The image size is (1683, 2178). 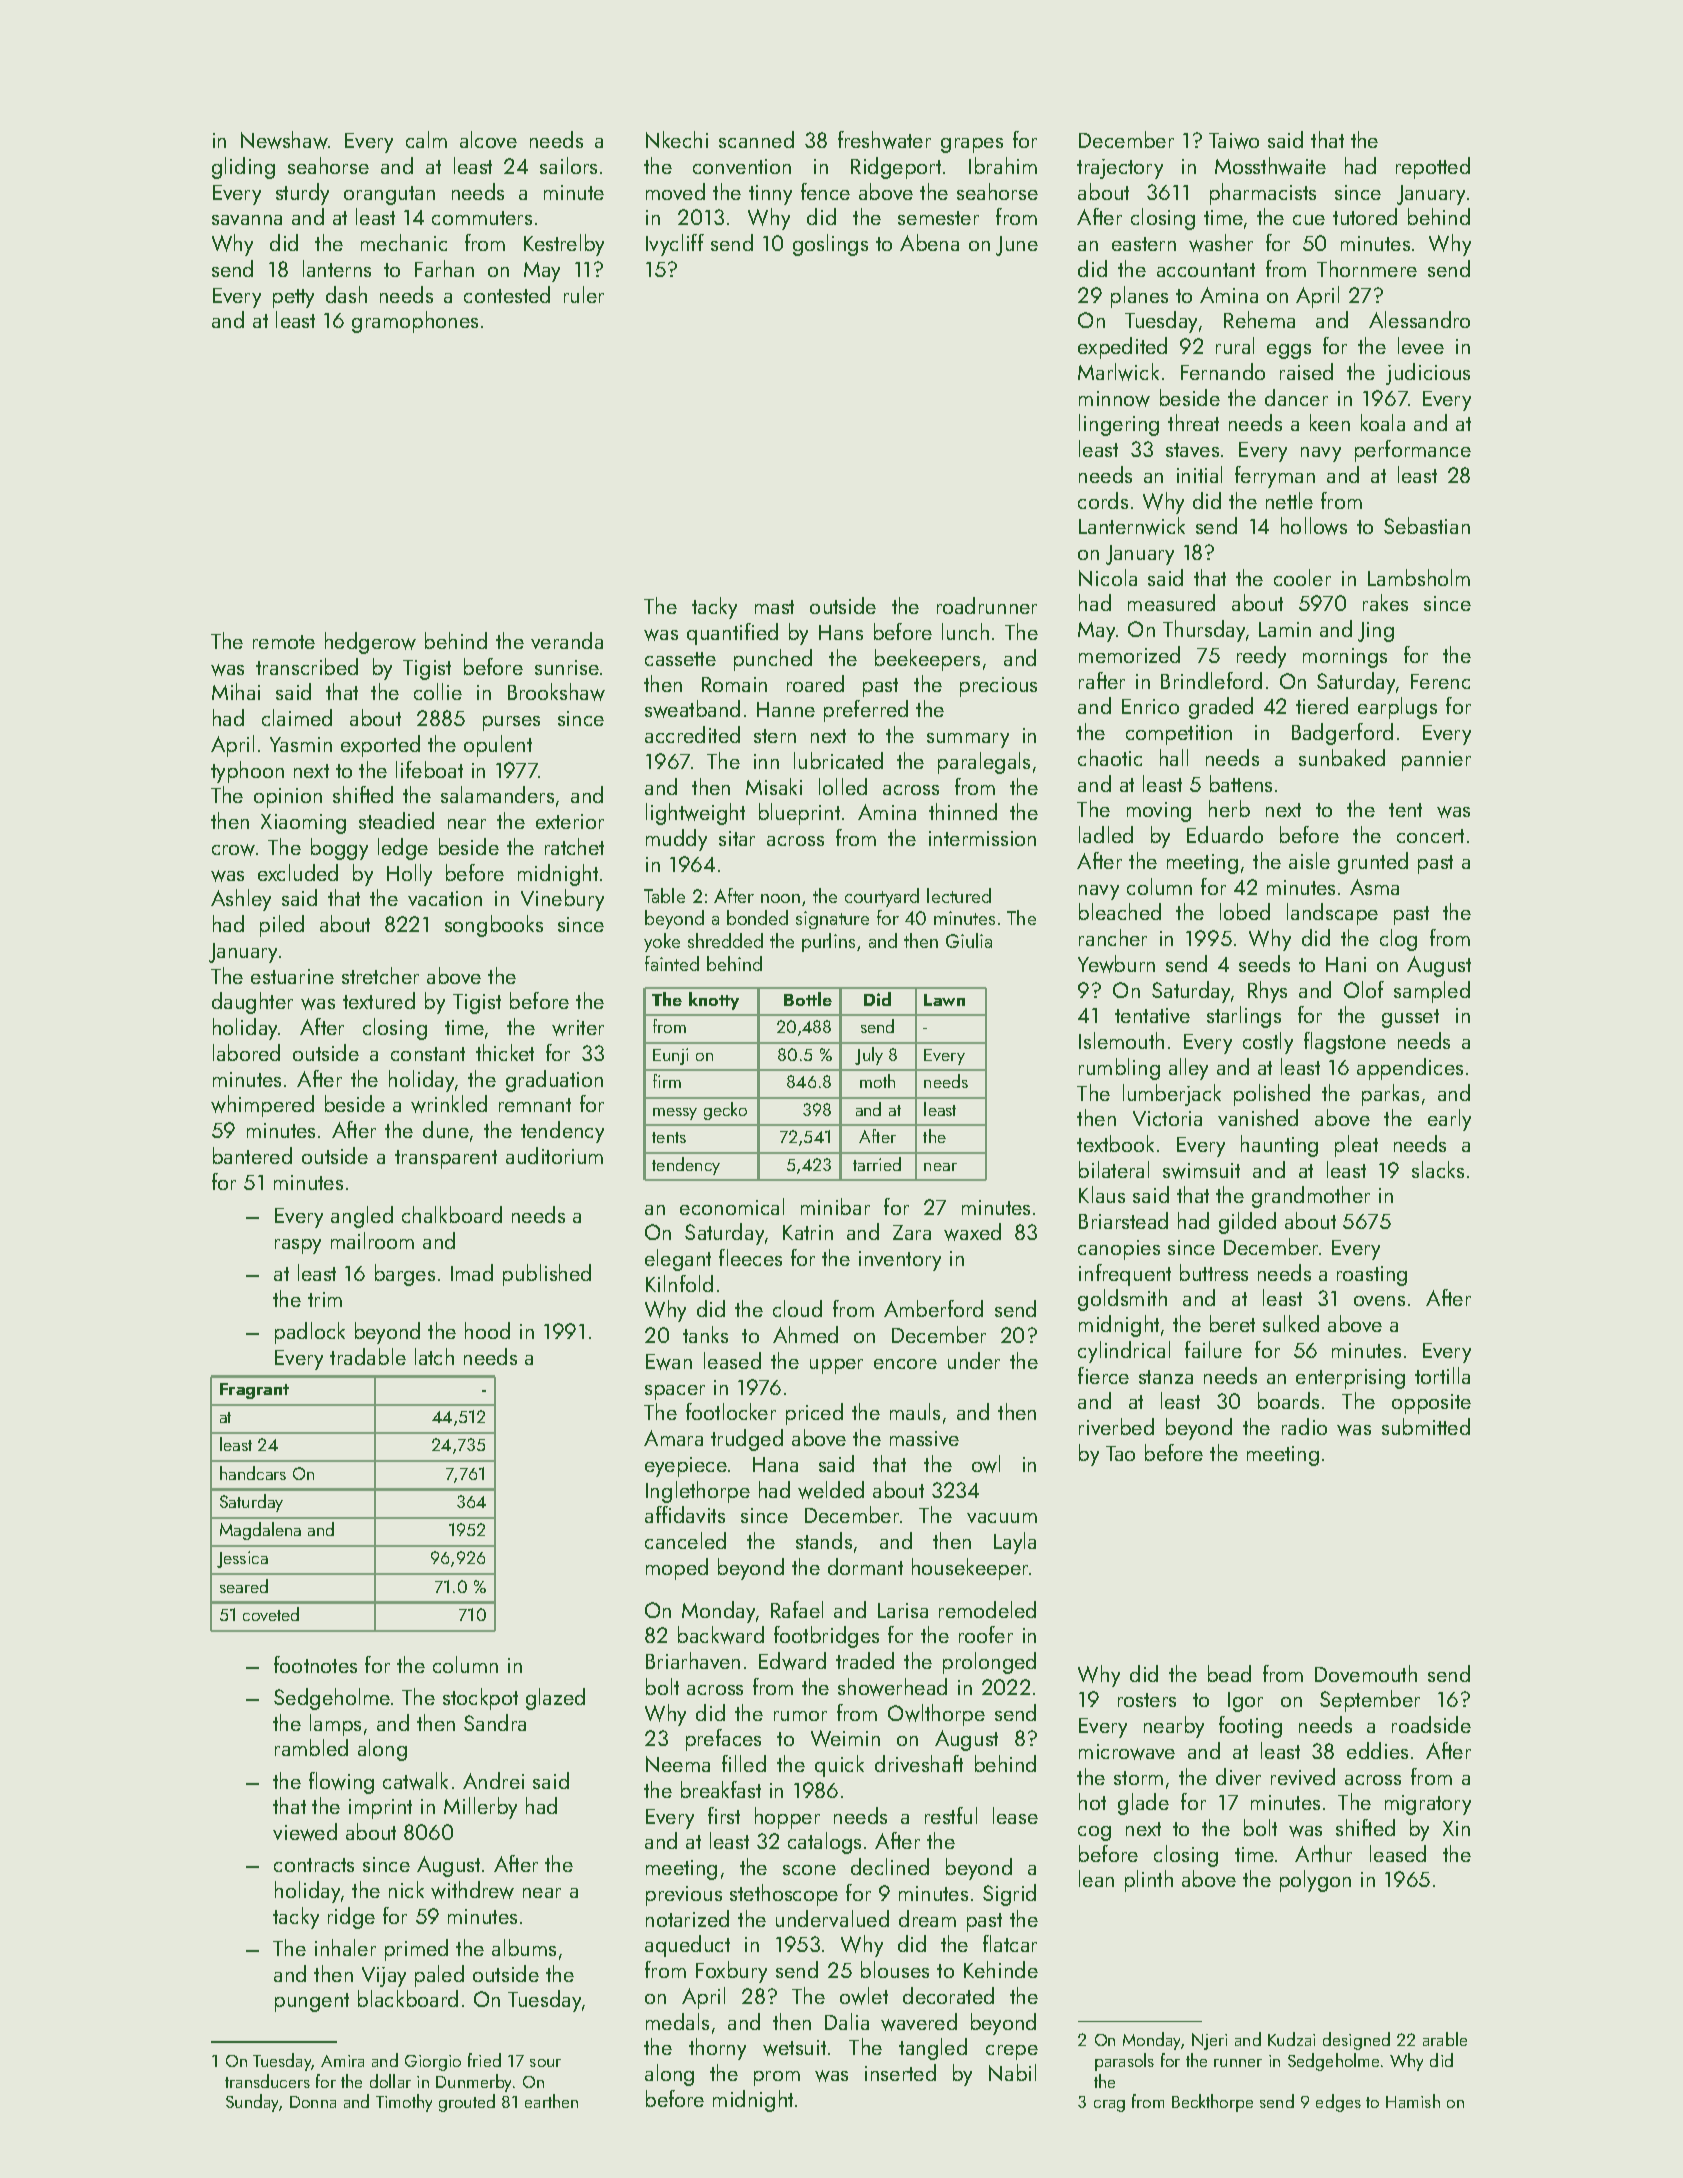 I want to click on sunbaked, so click(x=1342, y=757).
